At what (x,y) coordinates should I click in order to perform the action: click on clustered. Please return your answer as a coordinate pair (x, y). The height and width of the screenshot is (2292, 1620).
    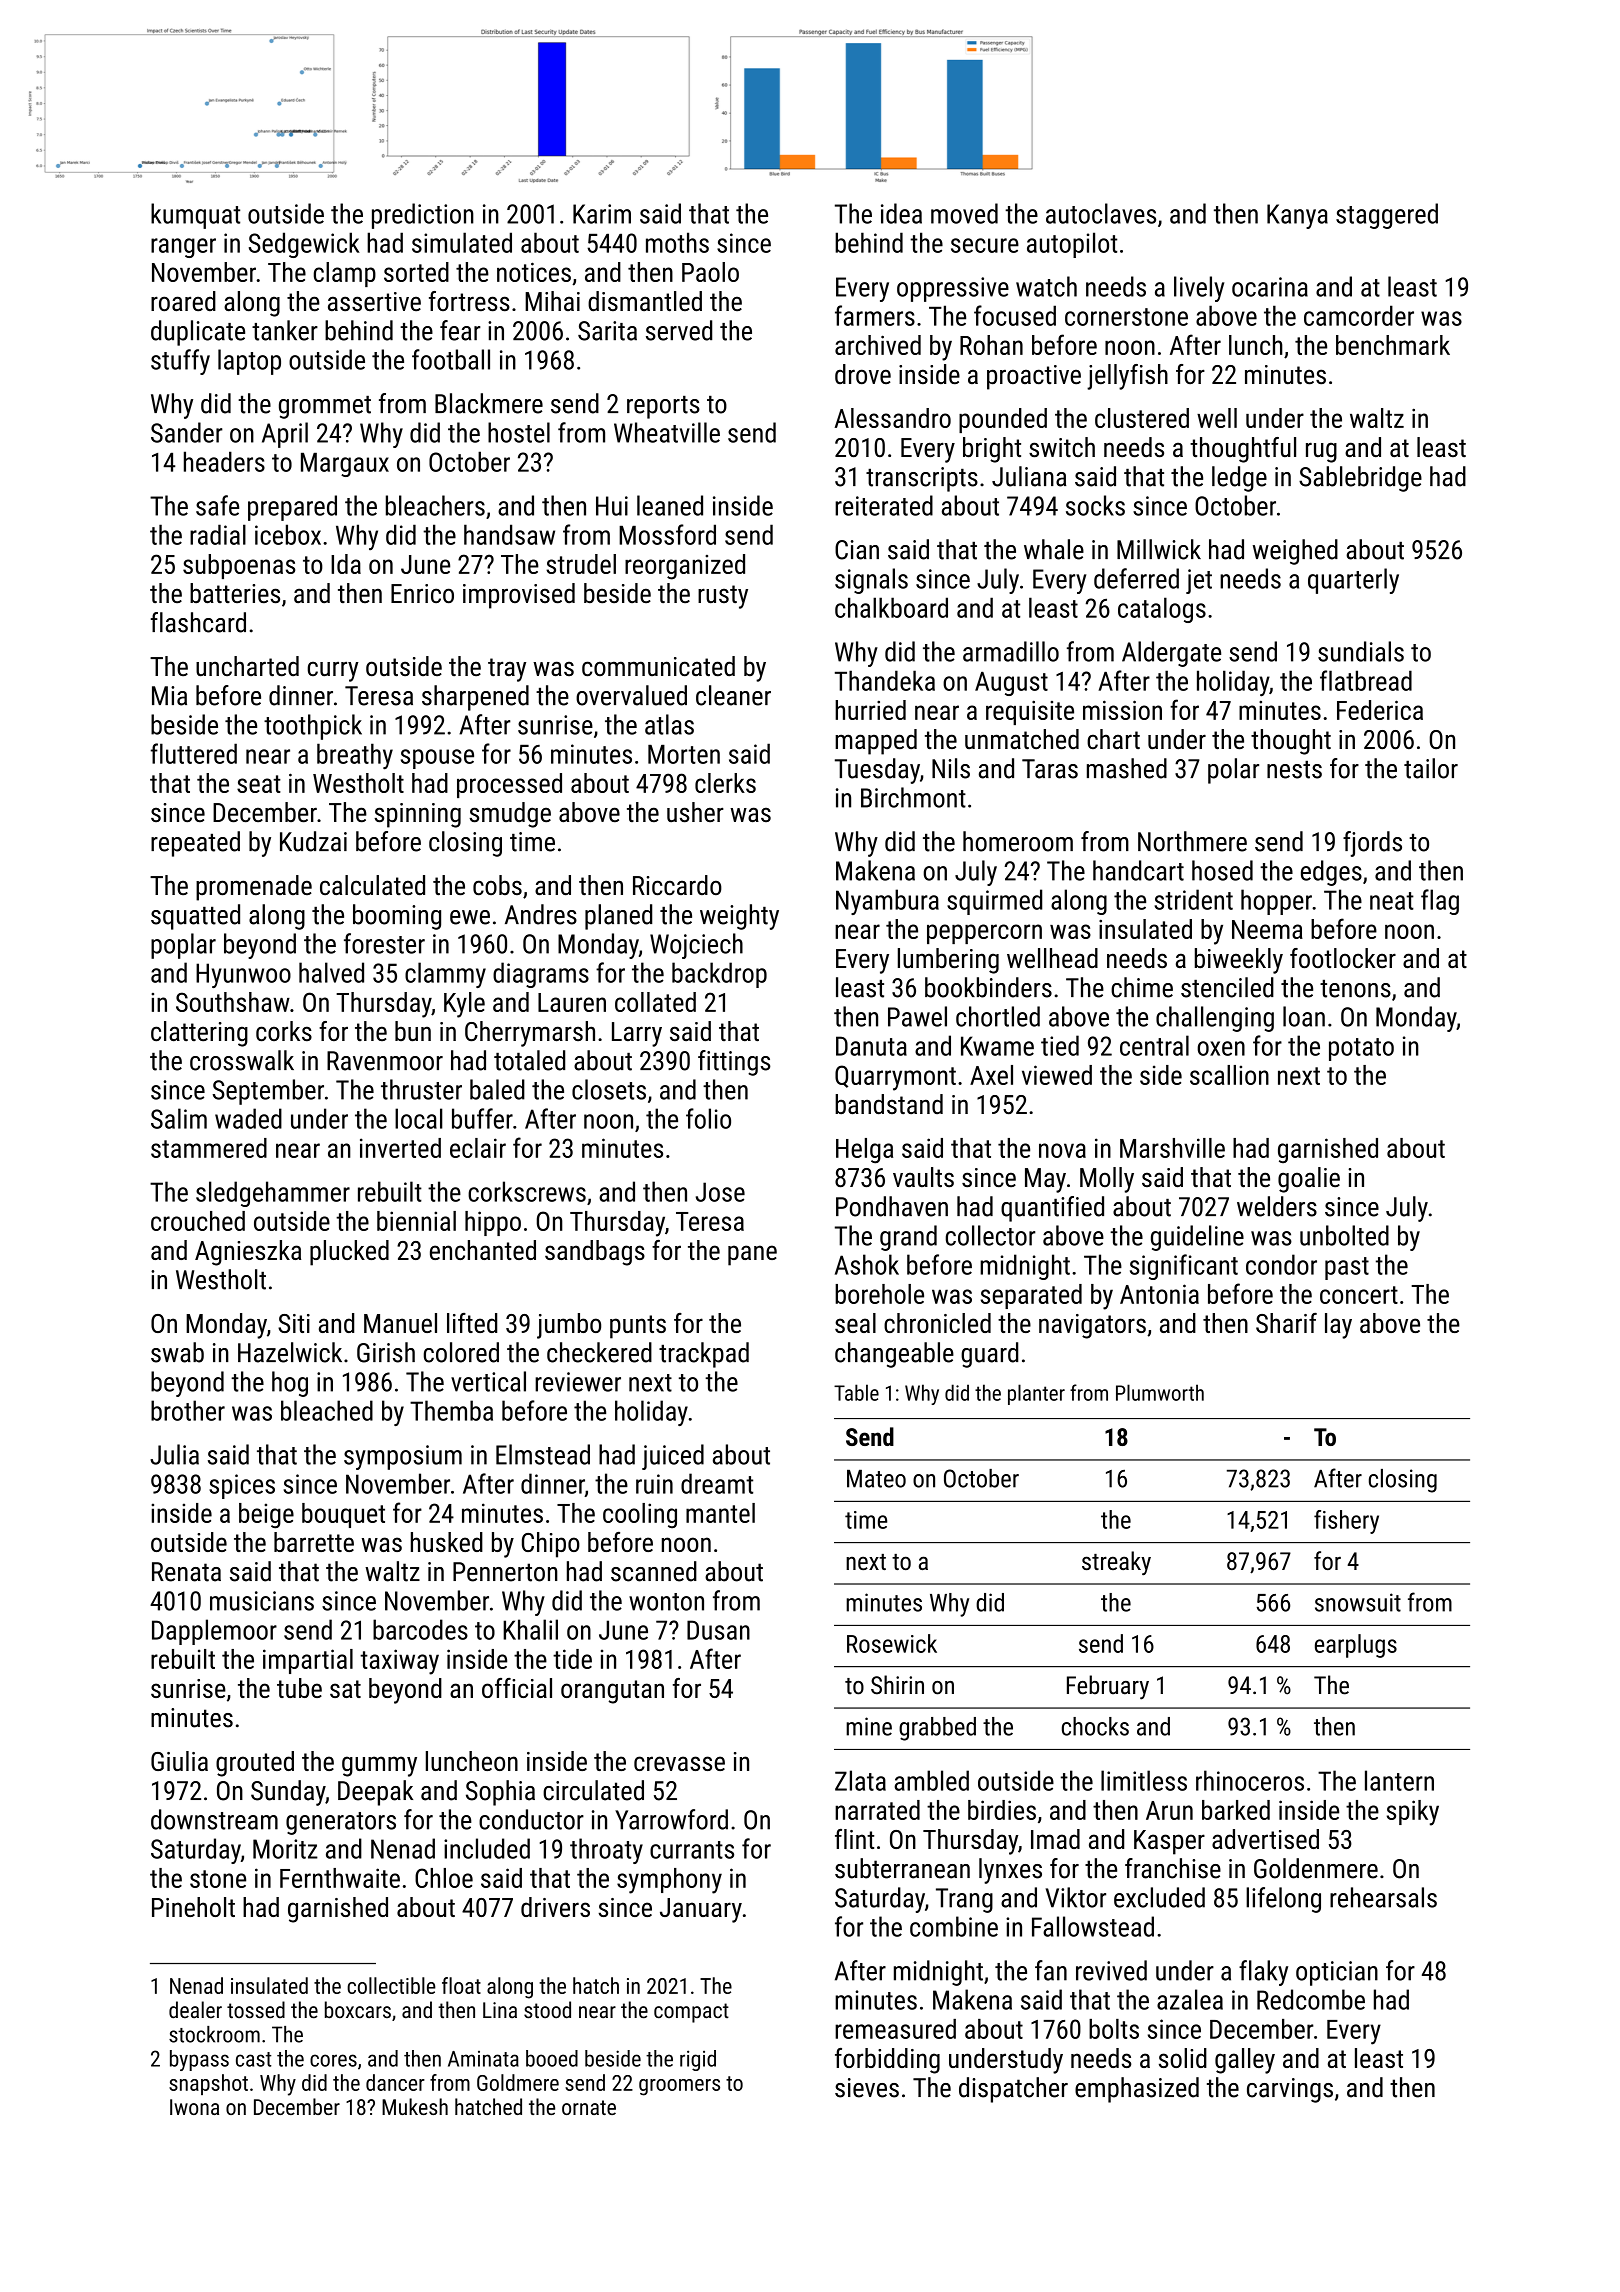
    Looking at the image, I should click on (1142, 418).
